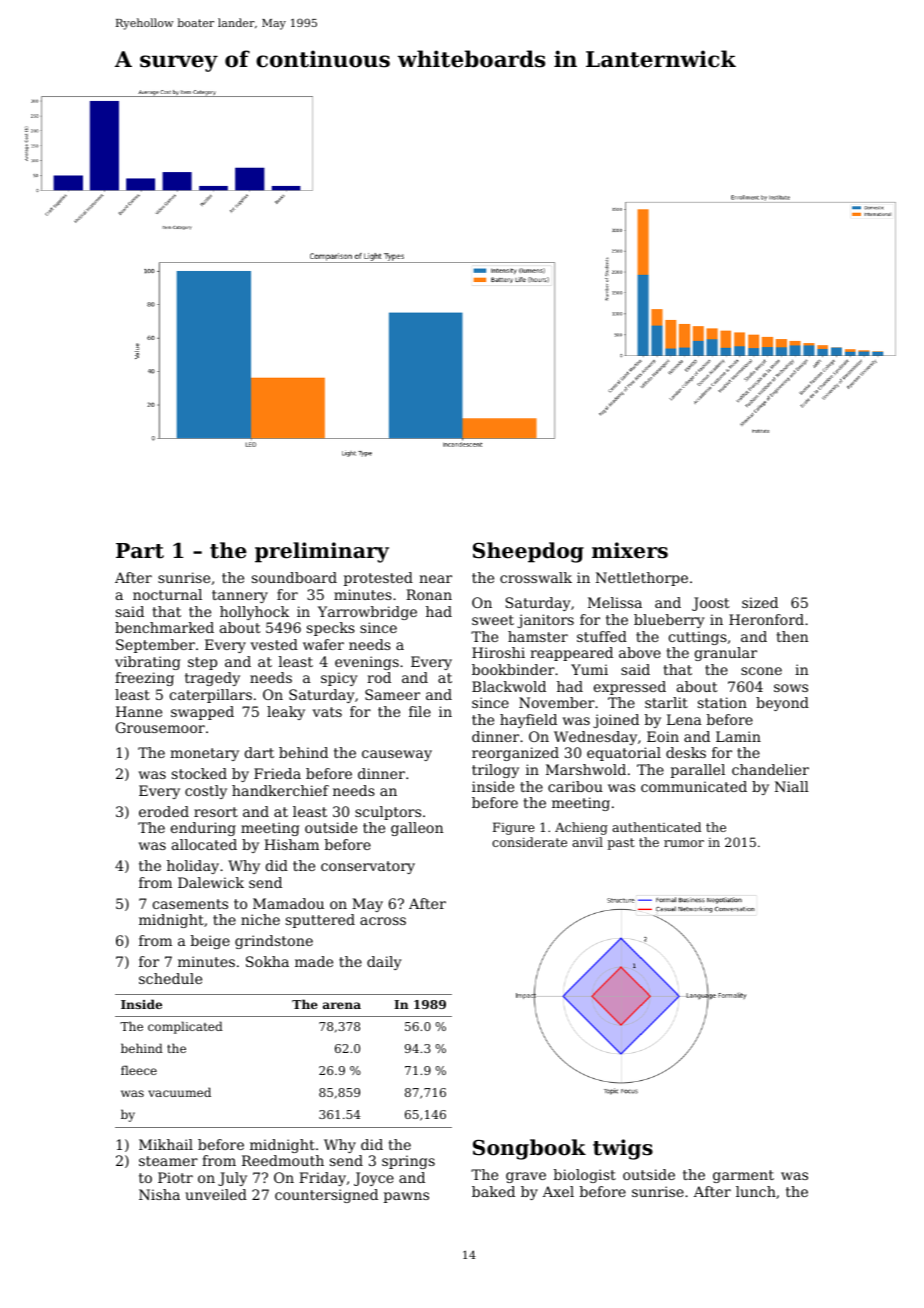 Image resolution: width=924 pixels, height=1308 pixels. I want to click on twigs, so click(623, 1149).
